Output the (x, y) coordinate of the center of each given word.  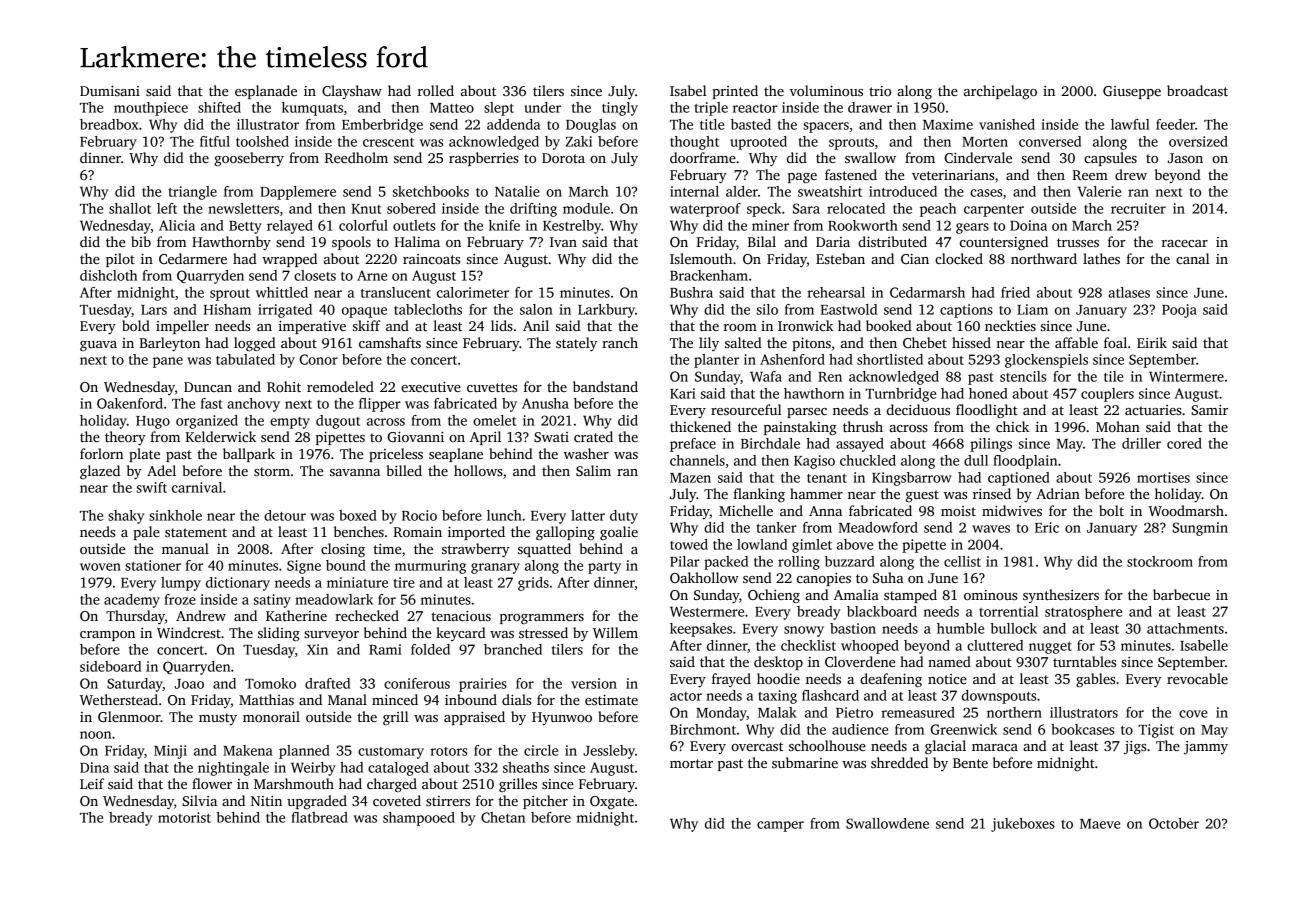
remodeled (340, 386)
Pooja (1179, 311)
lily (709, 344)
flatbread (319, 817)
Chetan (503, 817)
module (586, 208)
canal (1193, 258)
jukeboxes (1023, 825)
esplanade (266, 92)
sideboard (110, 666)
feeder (1175, 124)
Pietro (854, 712)
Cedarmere (193, 258)
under (542, 107)
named (949, 661)
